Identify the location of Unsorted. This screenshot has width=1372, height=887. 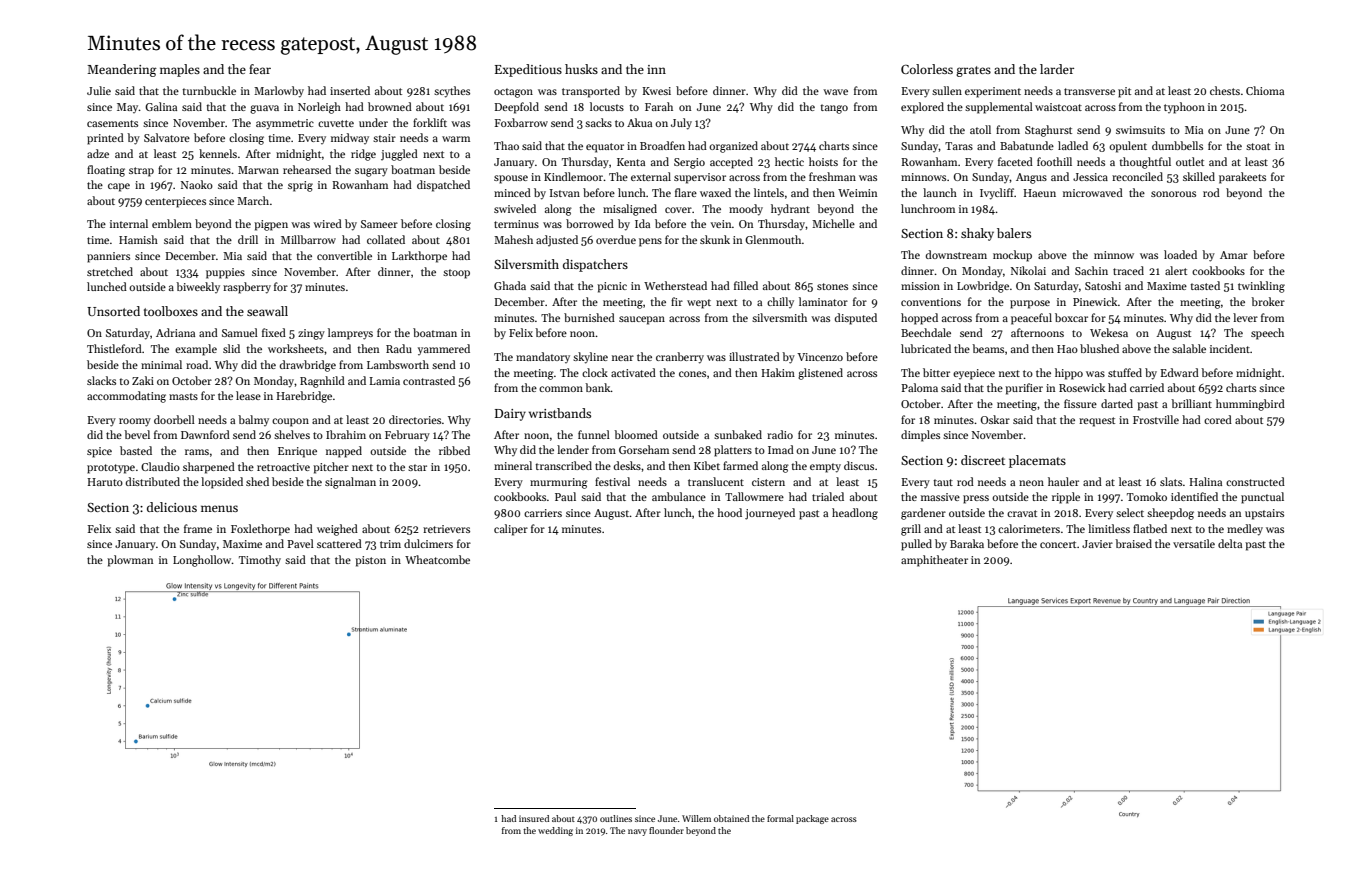
(113, 311).
